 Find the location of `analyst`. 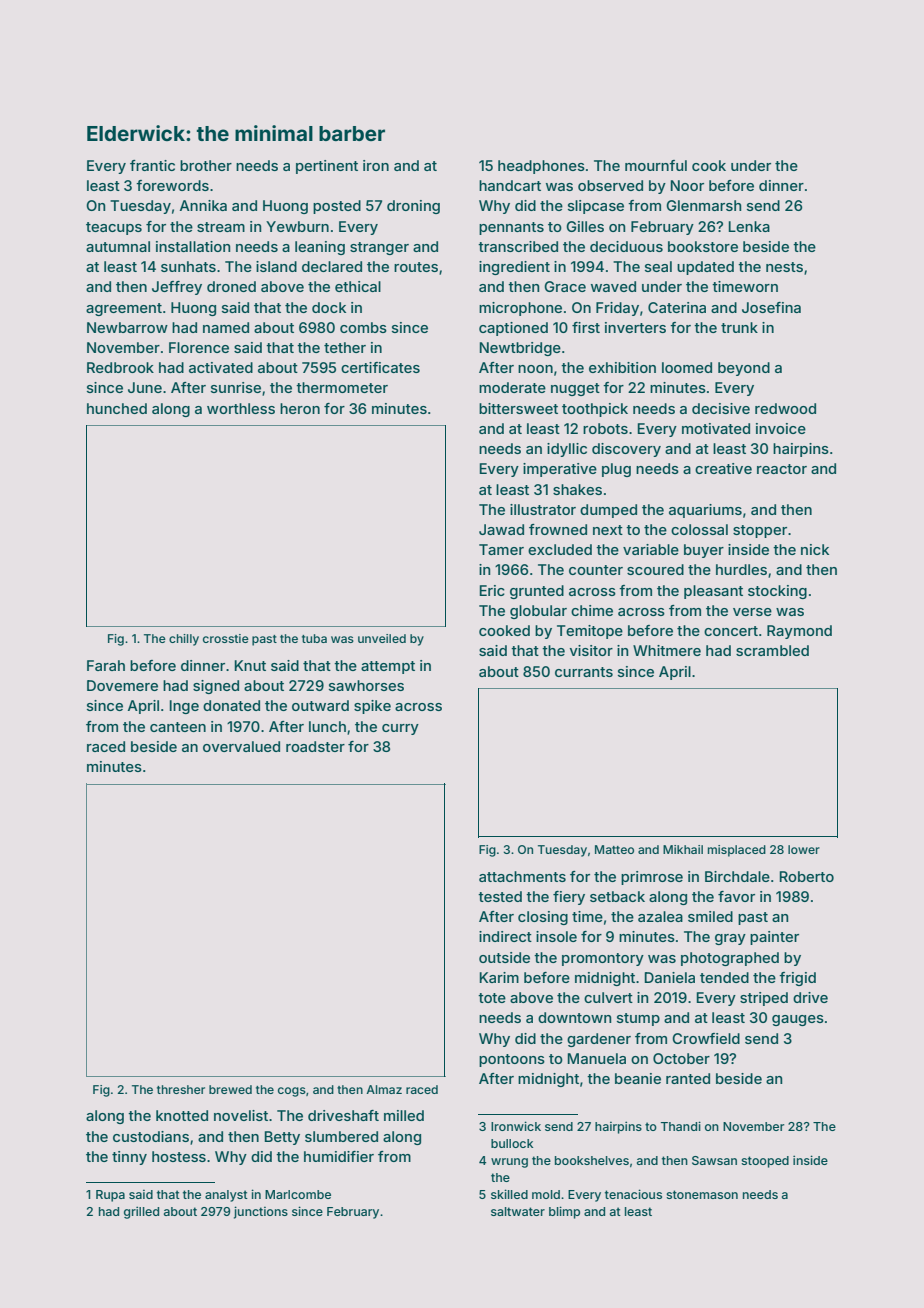

analyst is located at coordinates (226, 1196).
